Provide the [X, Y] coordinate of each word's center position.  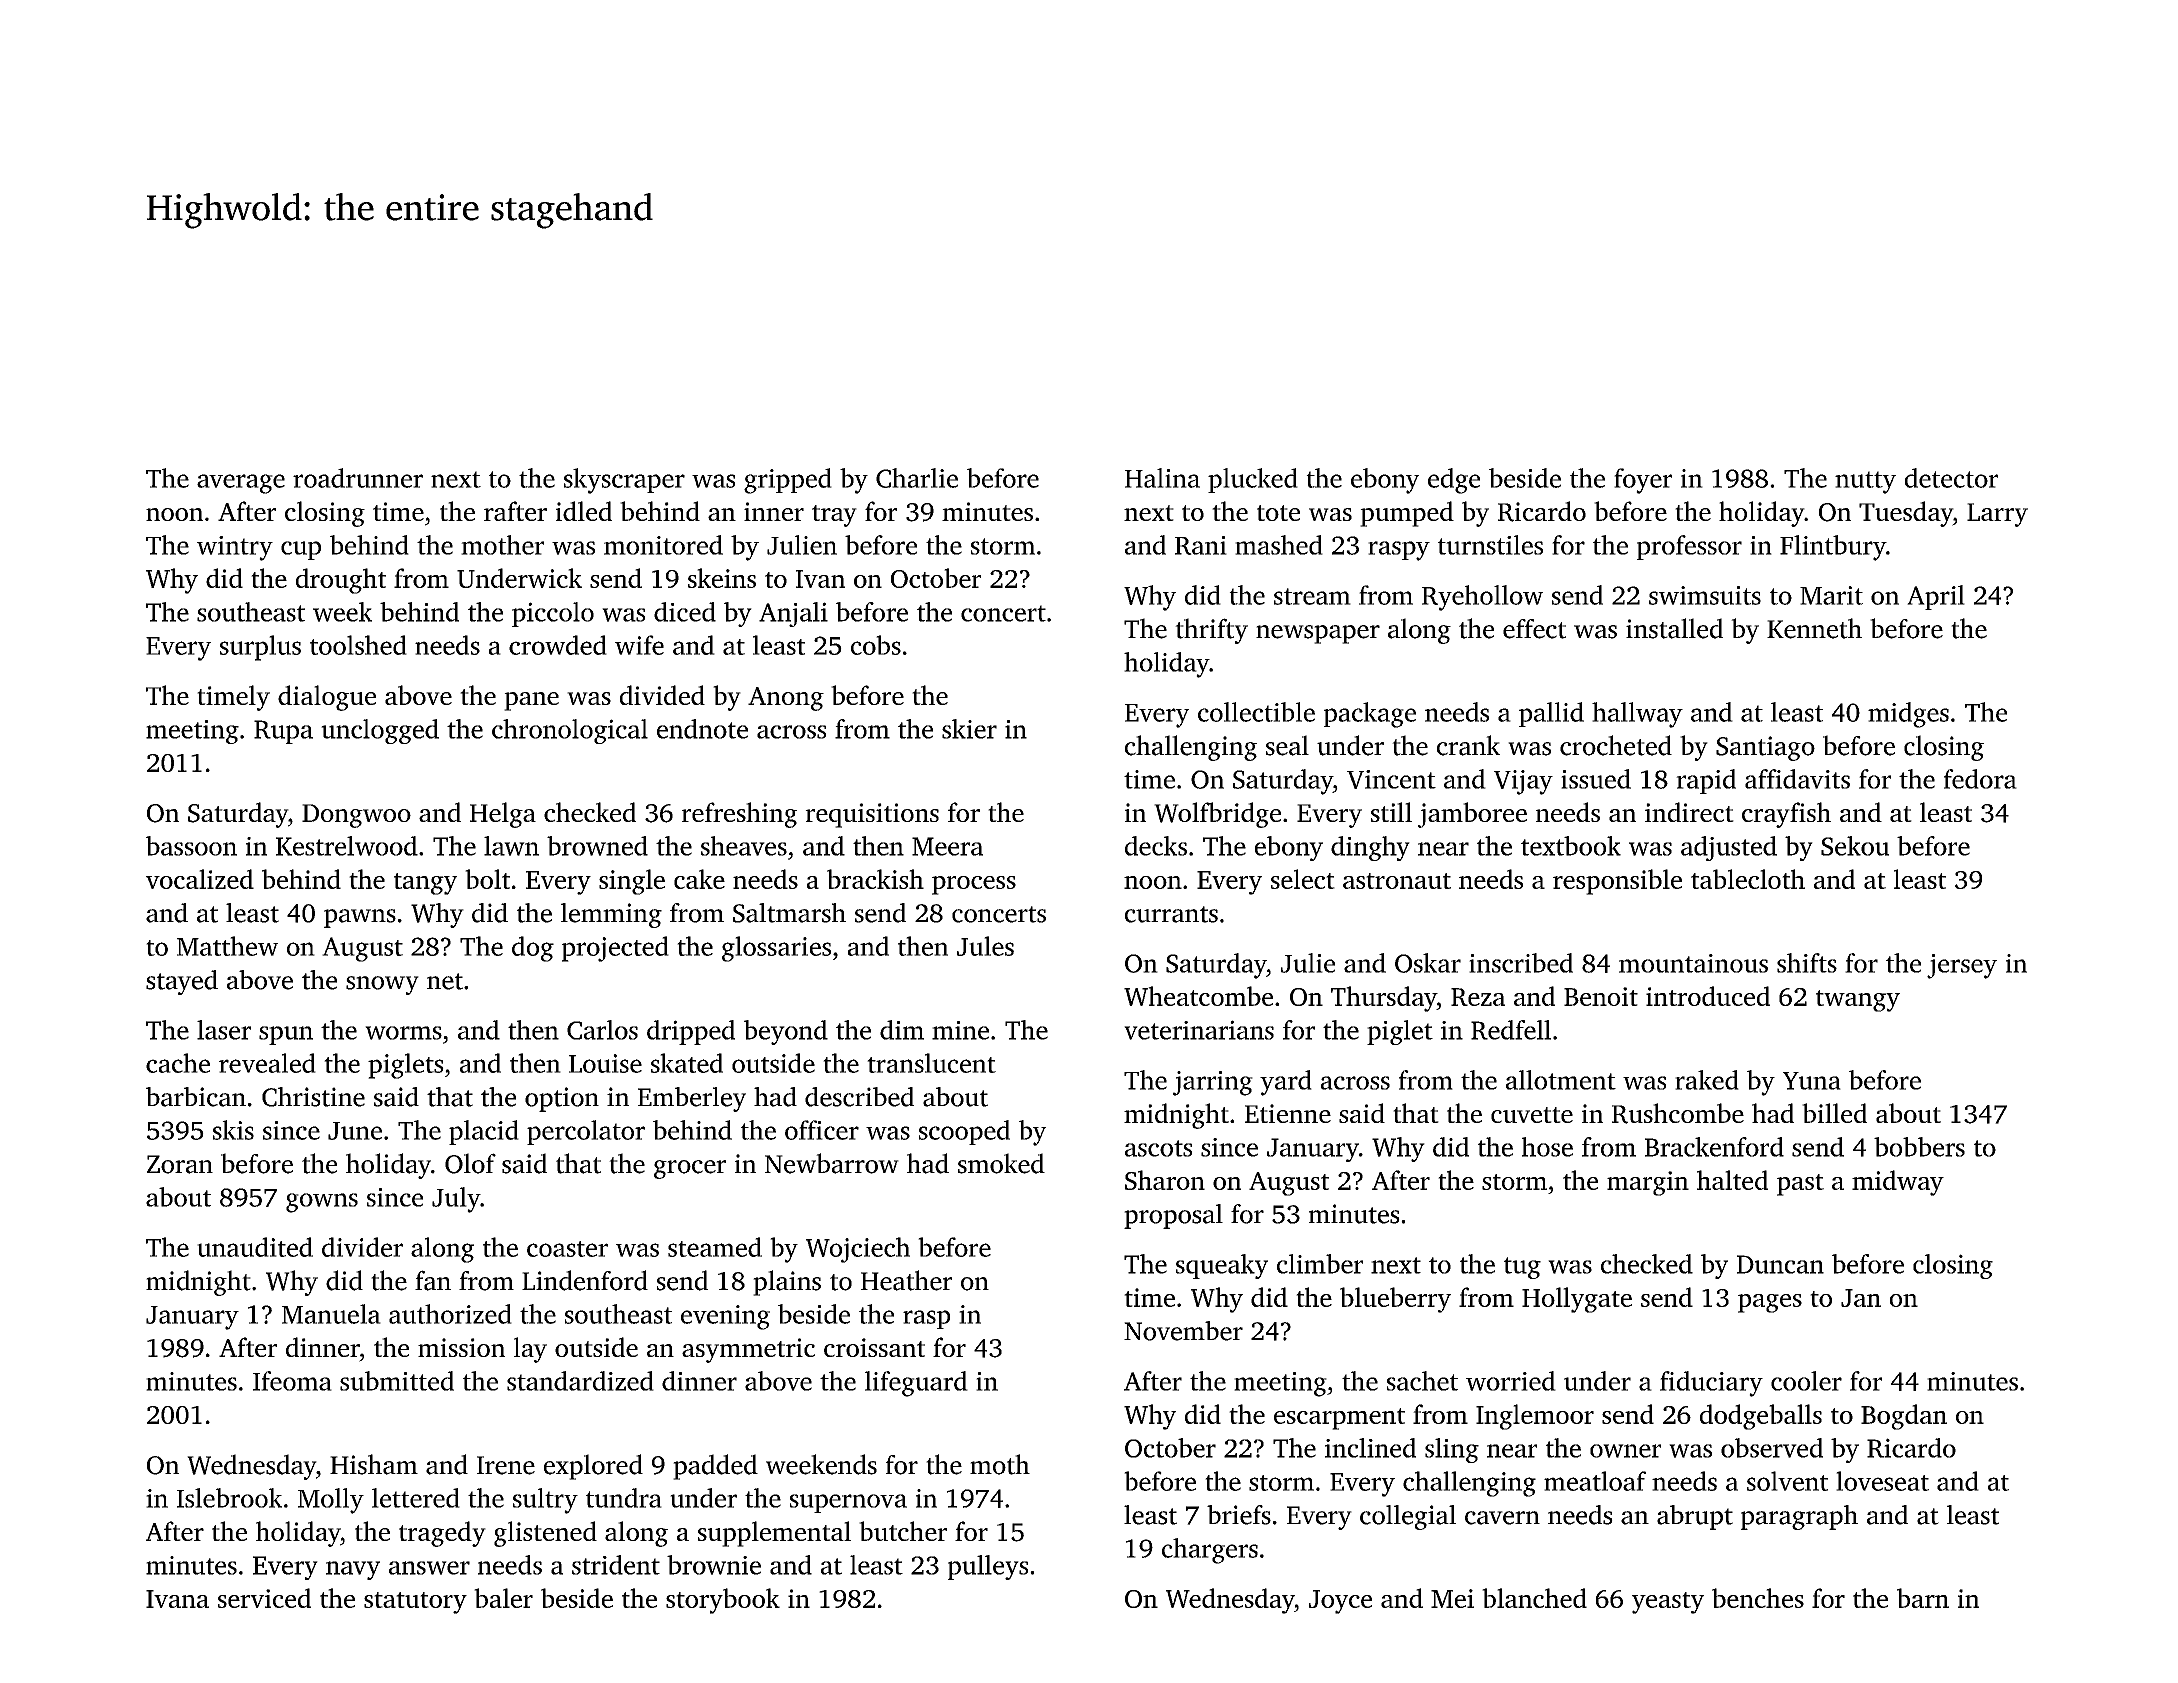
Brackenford [1714, 1147]
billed [1834, 1113]
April [1936, 597]
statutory [415, 1603]
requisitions [872, 815]
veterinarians [1199, 1030]
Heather [906, 1280]
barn [1923, 1598]
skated [687, 1063]
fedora [1980, 779]
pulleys [988, 1567]
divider [362, 1247]
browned [597, 846]
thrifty [1211, 631]
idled [584, 511]
